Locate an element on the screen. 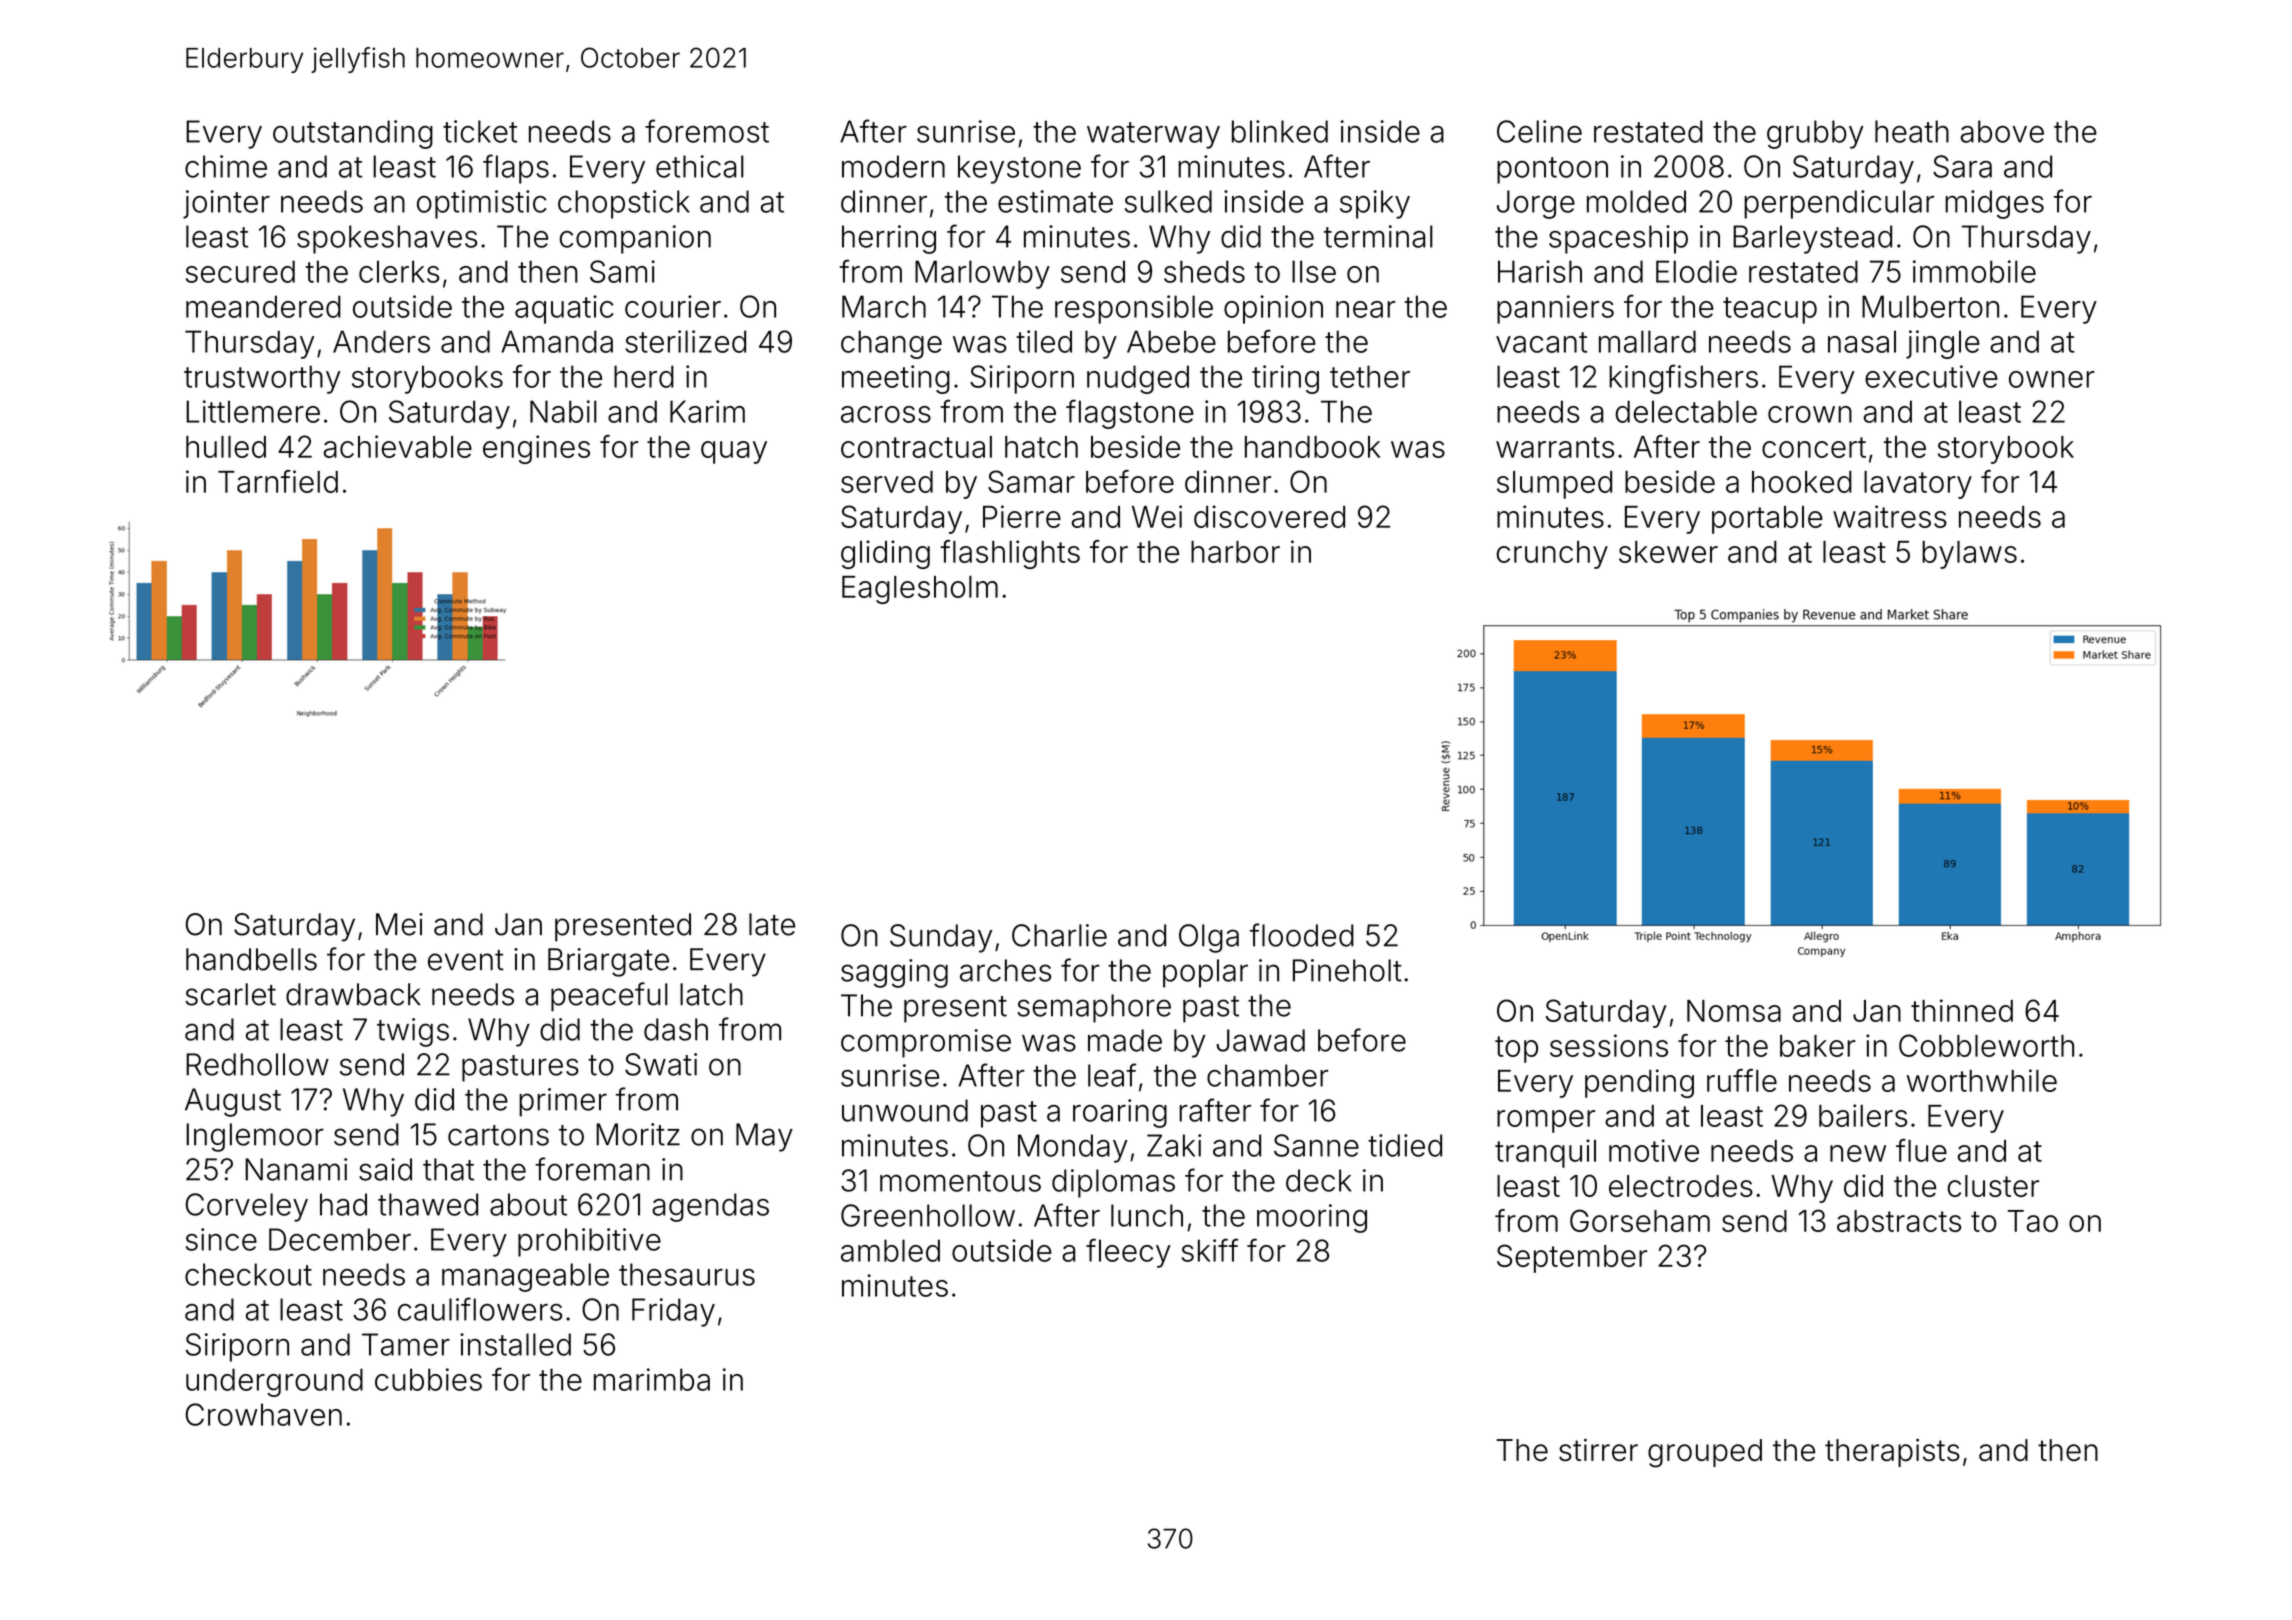 The image size is (2292, 1620). sheds is located at coordinates (1204, 271).
